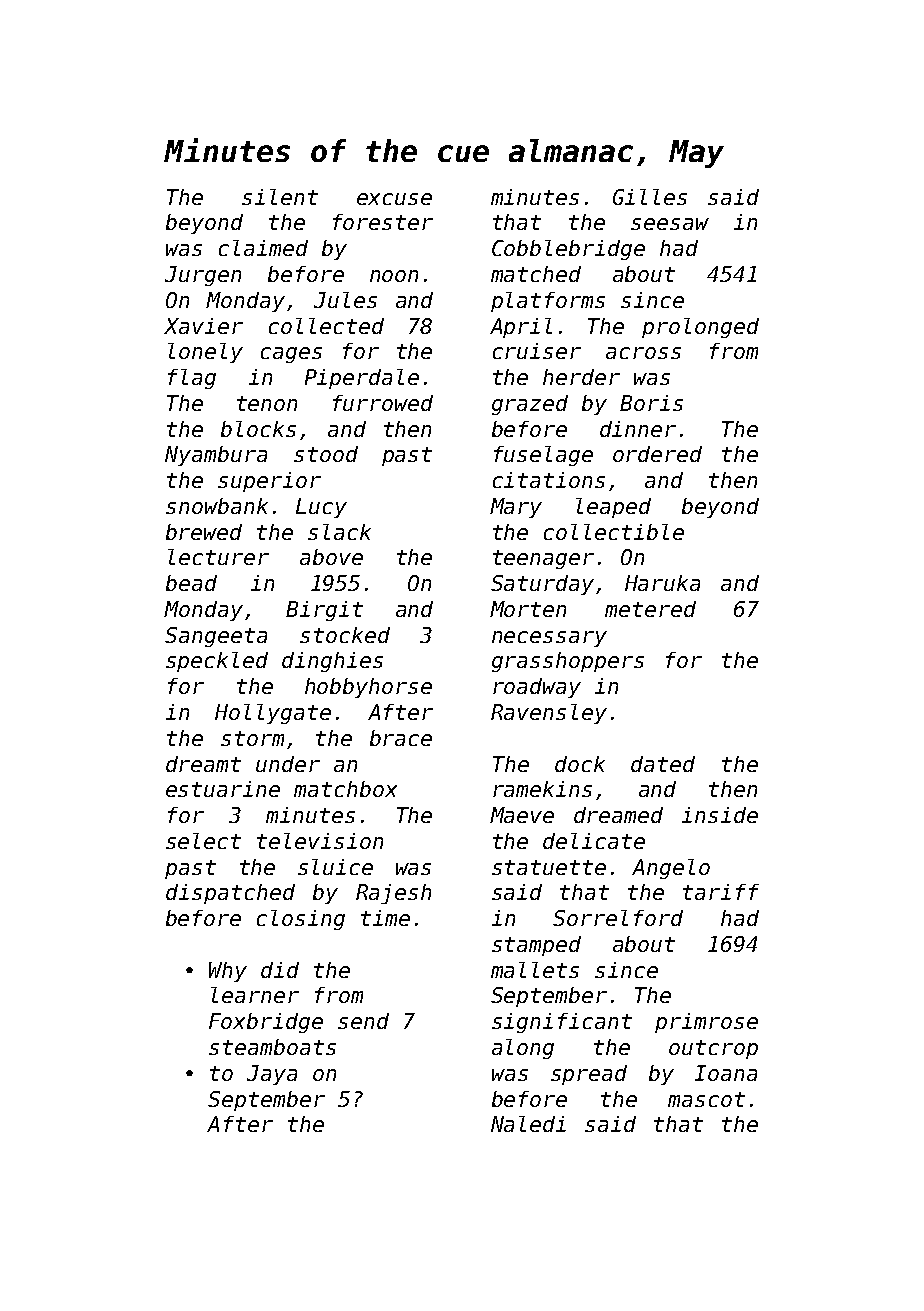 The image size is (924, 1311). I want to click on Lucy, so click(321, 508).
